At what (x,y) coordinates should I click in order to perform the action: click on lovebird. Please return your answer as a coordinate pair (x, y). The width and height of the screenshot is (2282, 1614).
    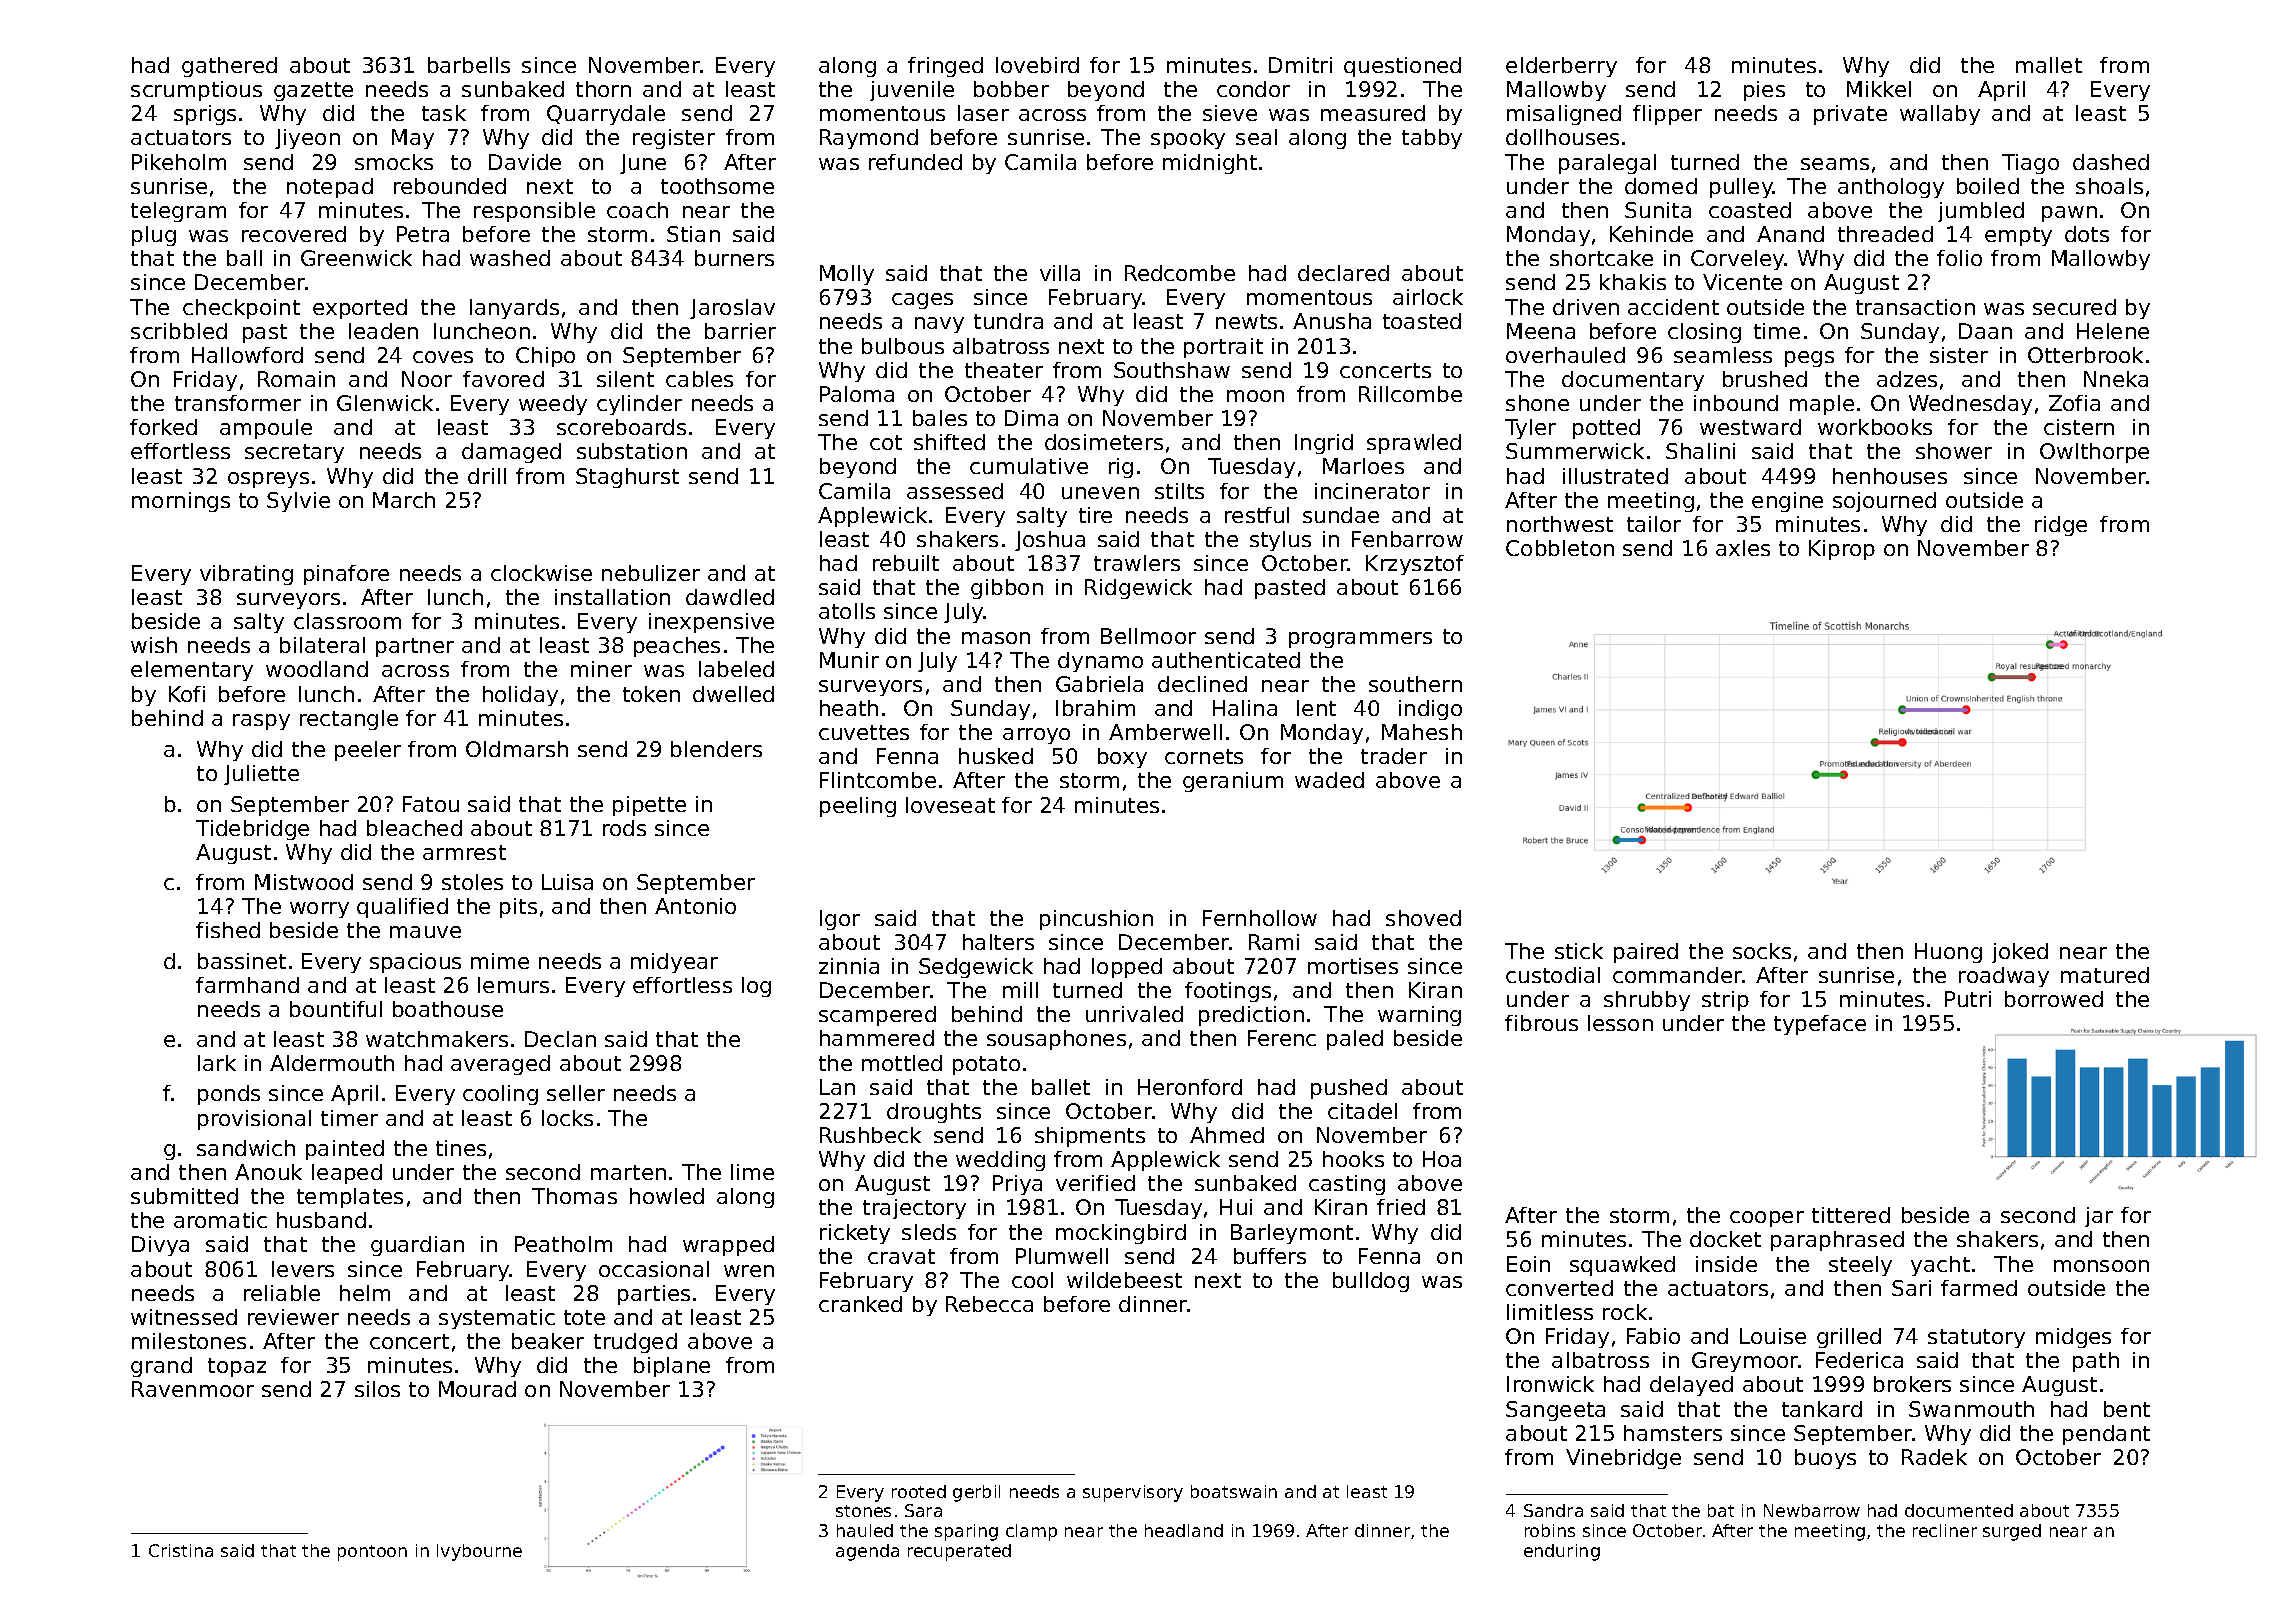
    Looking at the image, I should click on (1037, 65).
